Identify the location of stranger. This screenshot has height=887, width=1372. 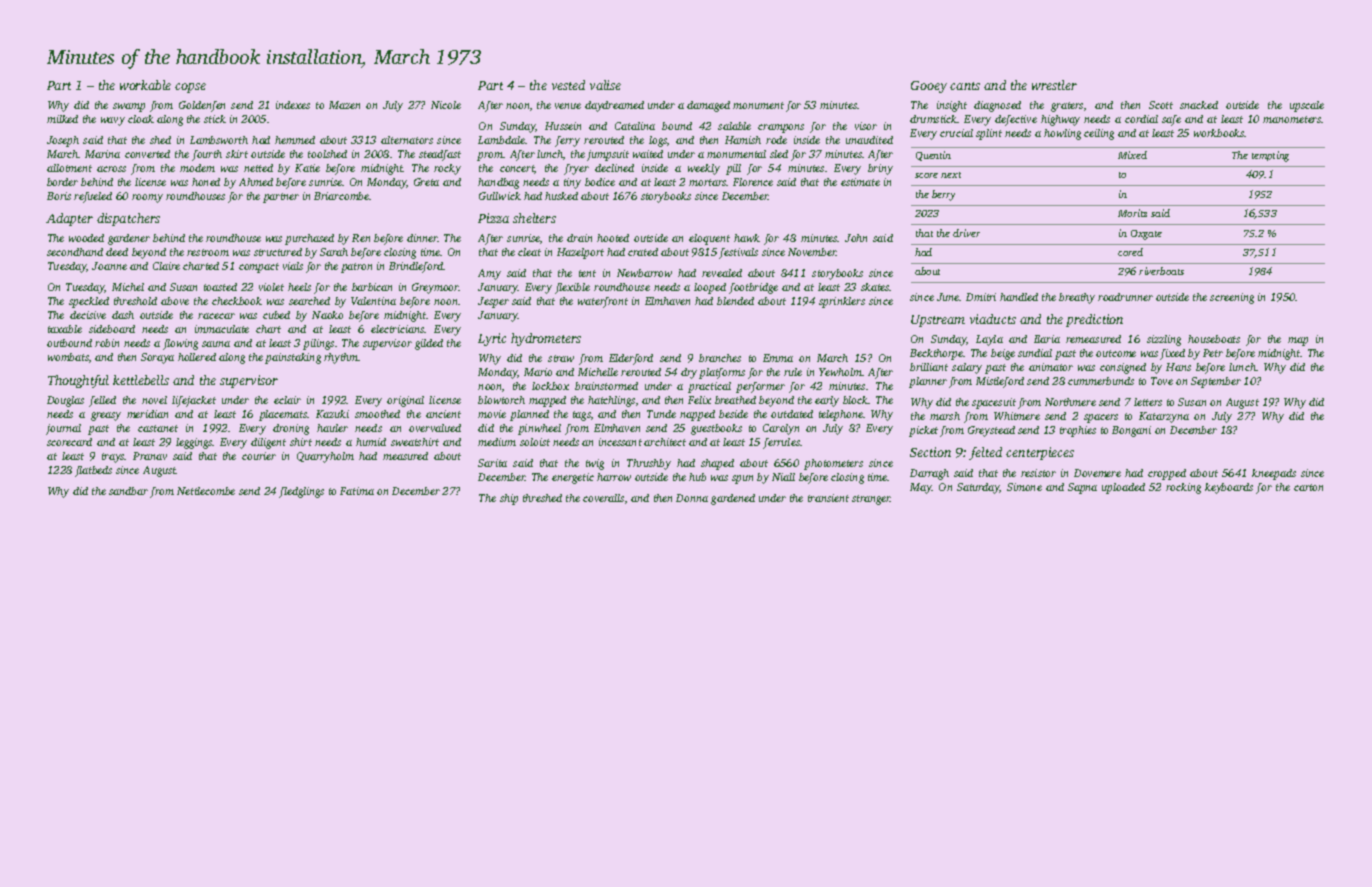
(871, 500).
